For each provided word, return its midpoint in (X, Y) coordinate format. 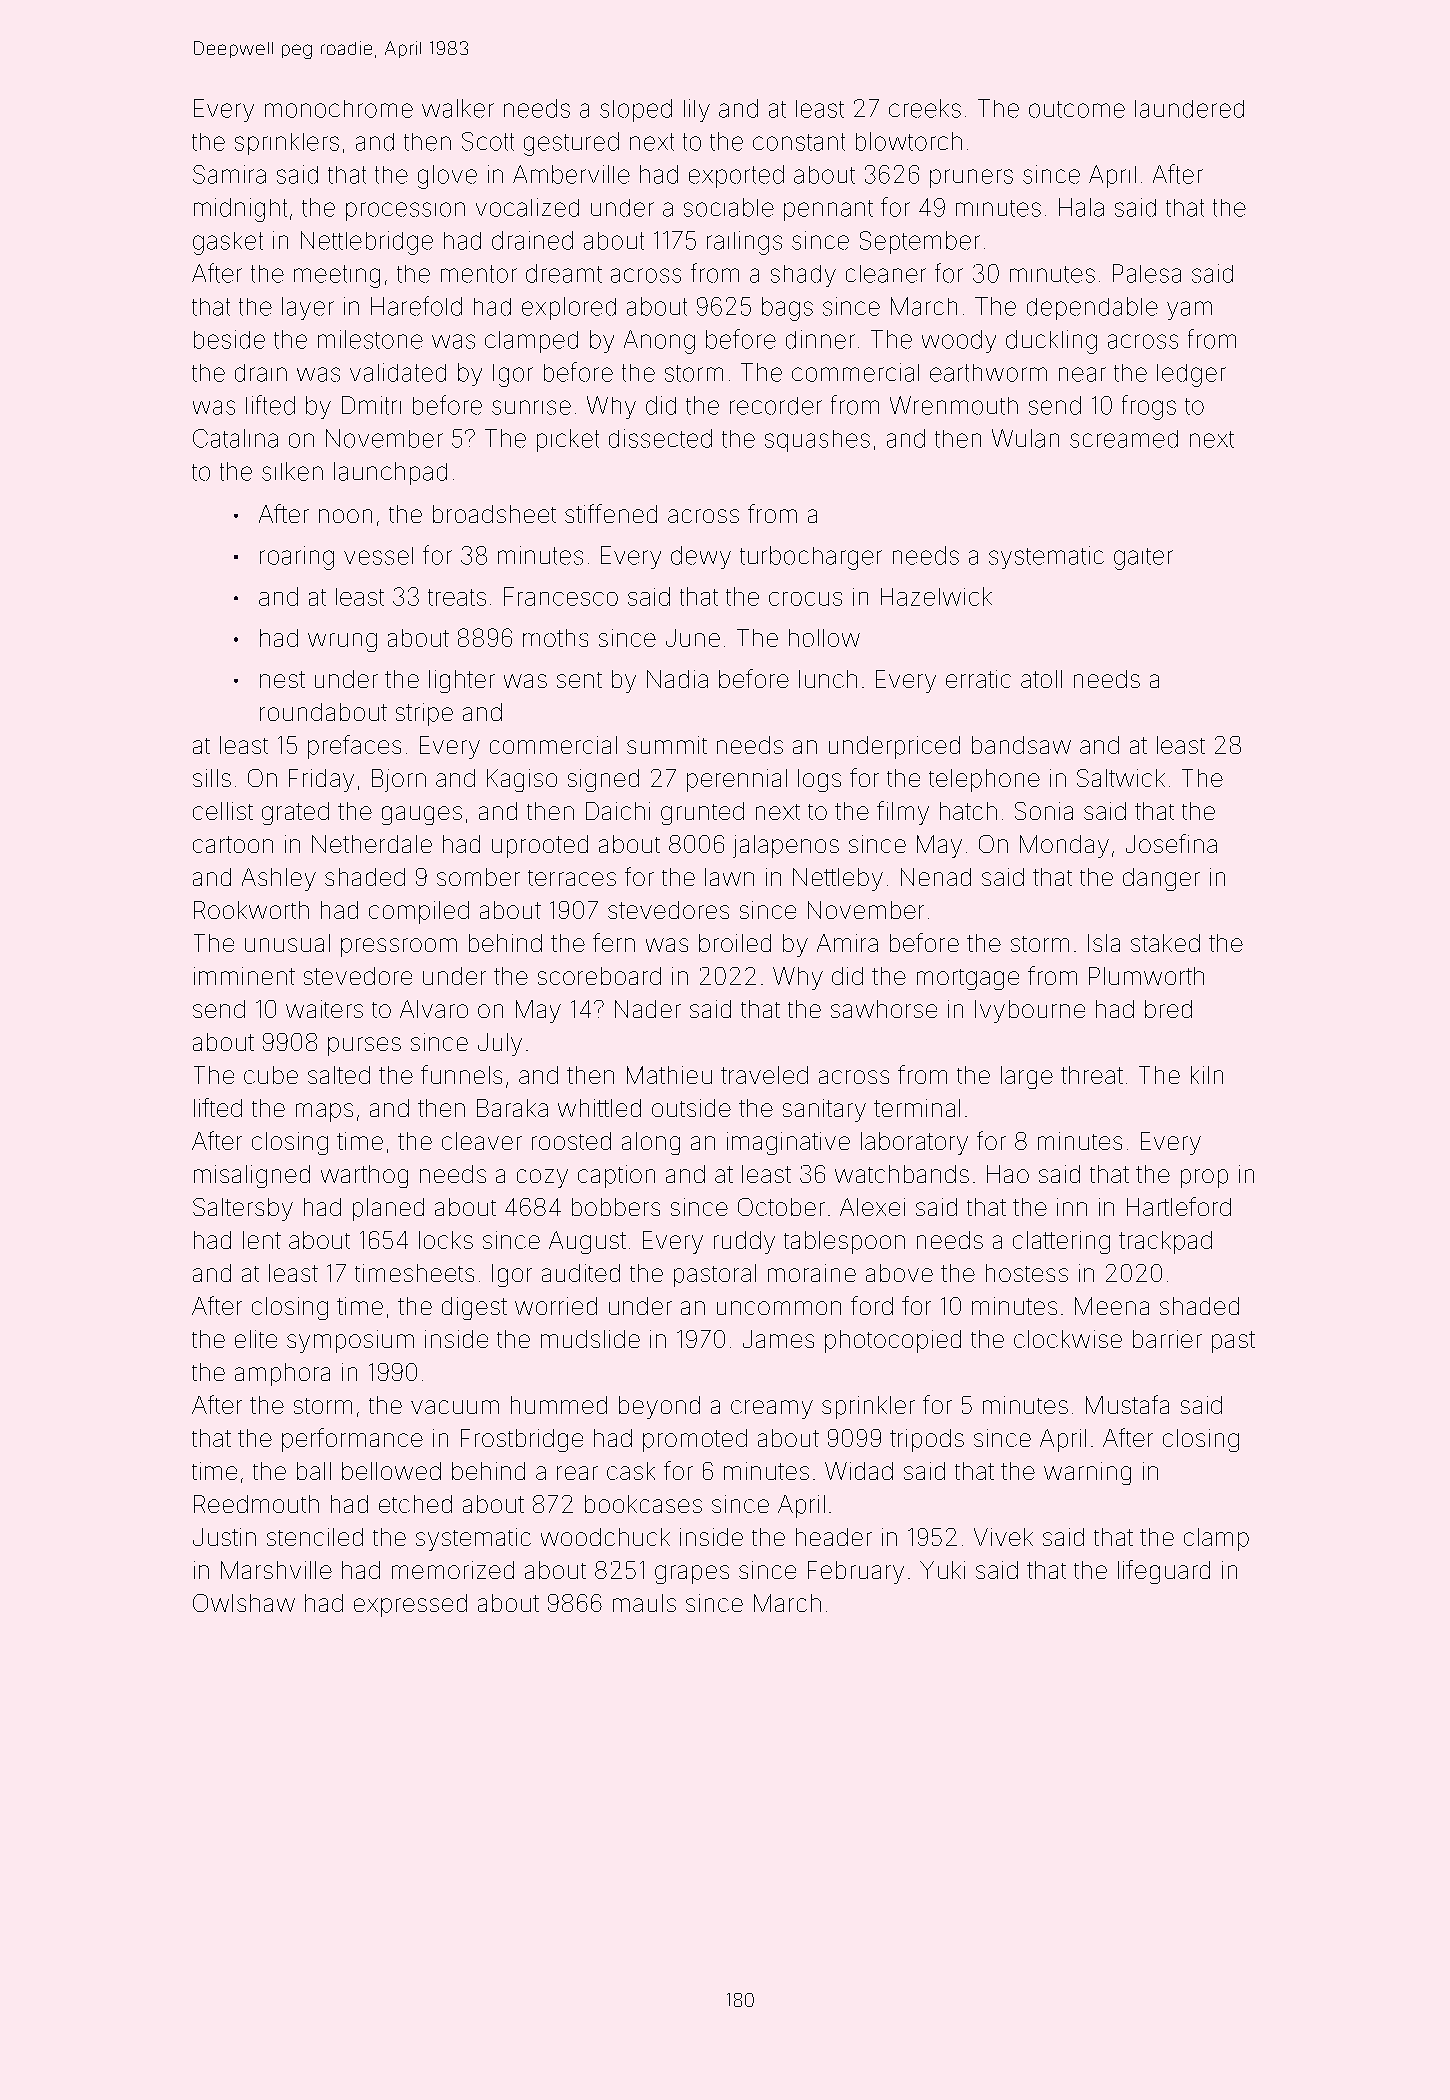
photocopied (893, 1341)
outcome (1077, 109)
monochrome (339, 109)
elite (256, 1339)
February (856, 1572)
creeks (925, 108)
